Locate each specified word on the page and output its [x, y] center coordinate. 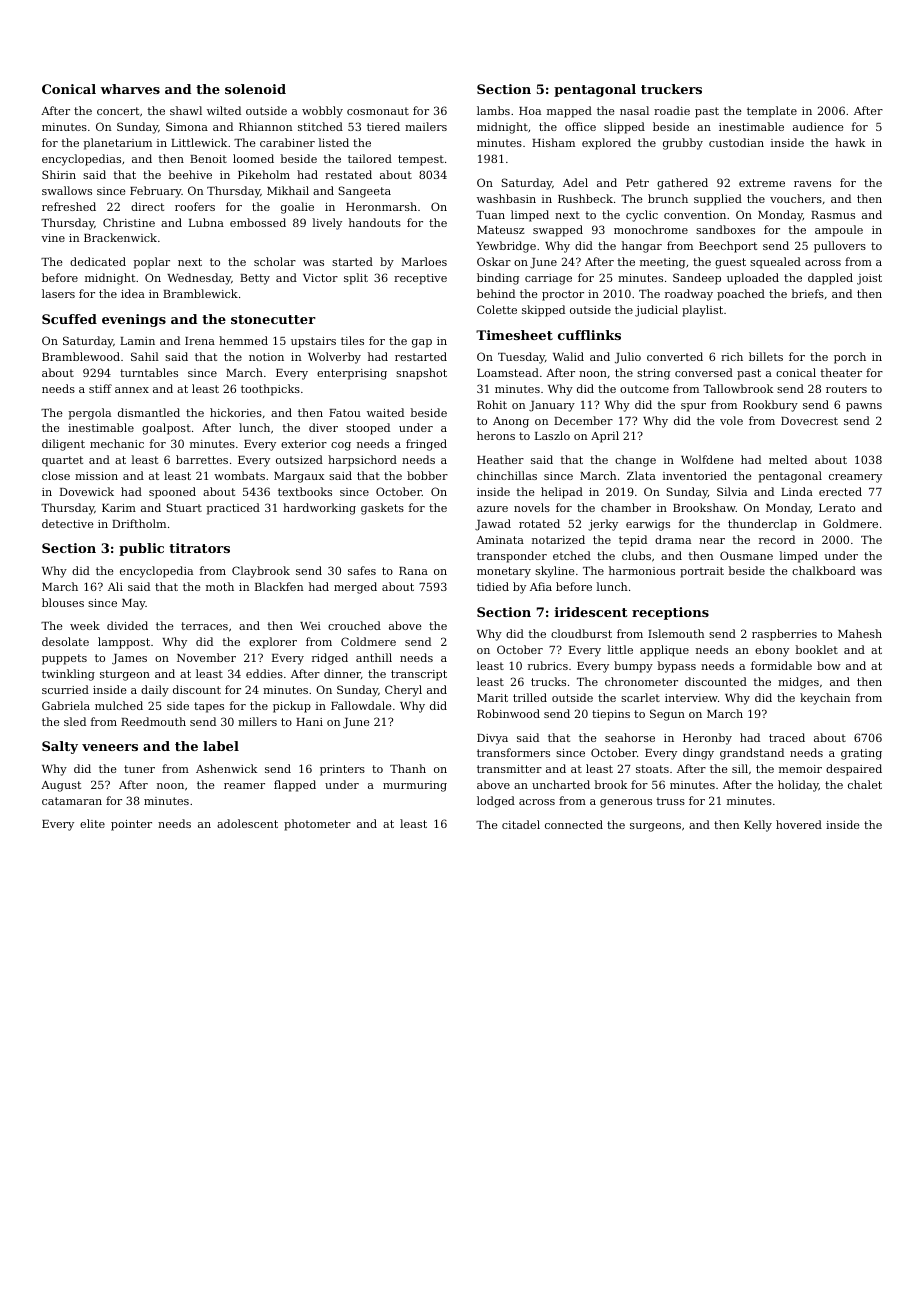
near [712, 541]
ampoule [839, 231]
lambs [493, 110]
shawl [186, 110]
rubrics [548, 665]
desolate [65, 641]
